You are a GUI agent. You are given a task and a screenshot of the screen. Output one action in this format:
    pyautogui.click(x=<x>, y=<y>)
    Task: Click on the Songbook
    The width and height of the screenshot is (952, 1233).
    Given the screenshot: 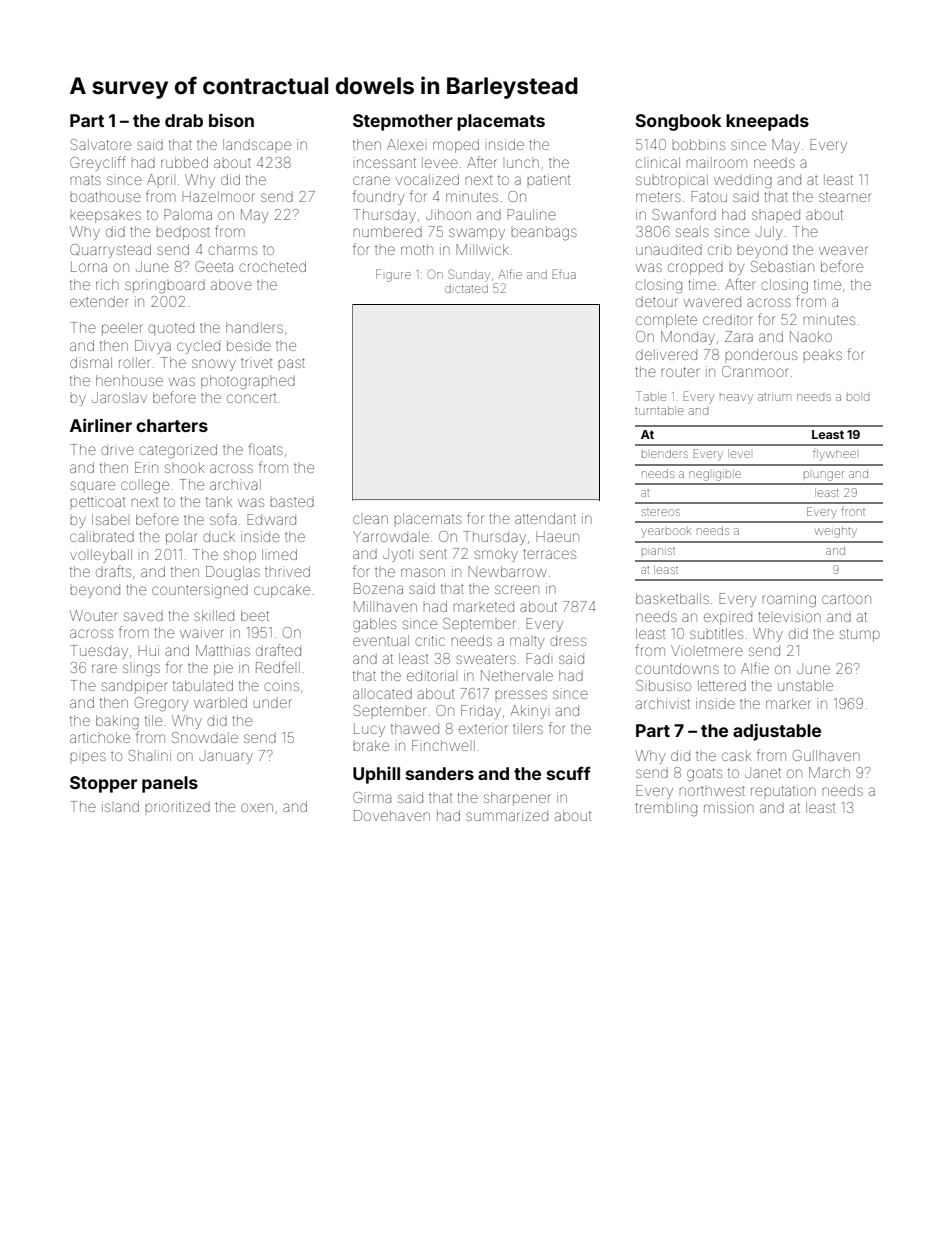 What is the action you would take?
    pyautogui.click(x=678, y=122)
